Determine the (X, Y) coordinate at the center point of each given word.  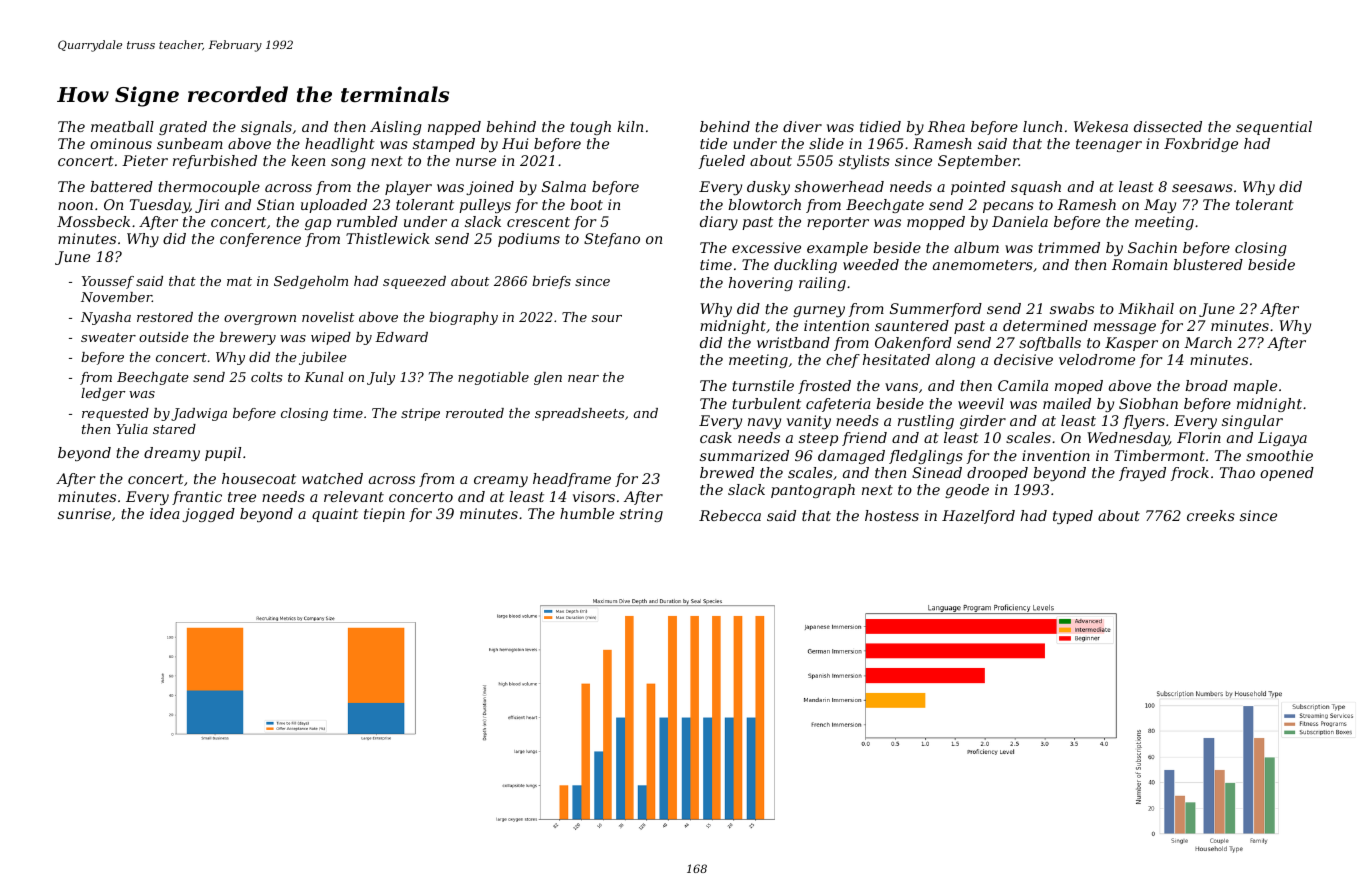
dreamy (172, 454)
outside (164, 337)
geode (967, 491)
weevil (981, 403)
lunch (1042, 126)
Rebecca (730, 515)
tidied (880, 126)
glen (548, 378)
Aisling (395, 128)
